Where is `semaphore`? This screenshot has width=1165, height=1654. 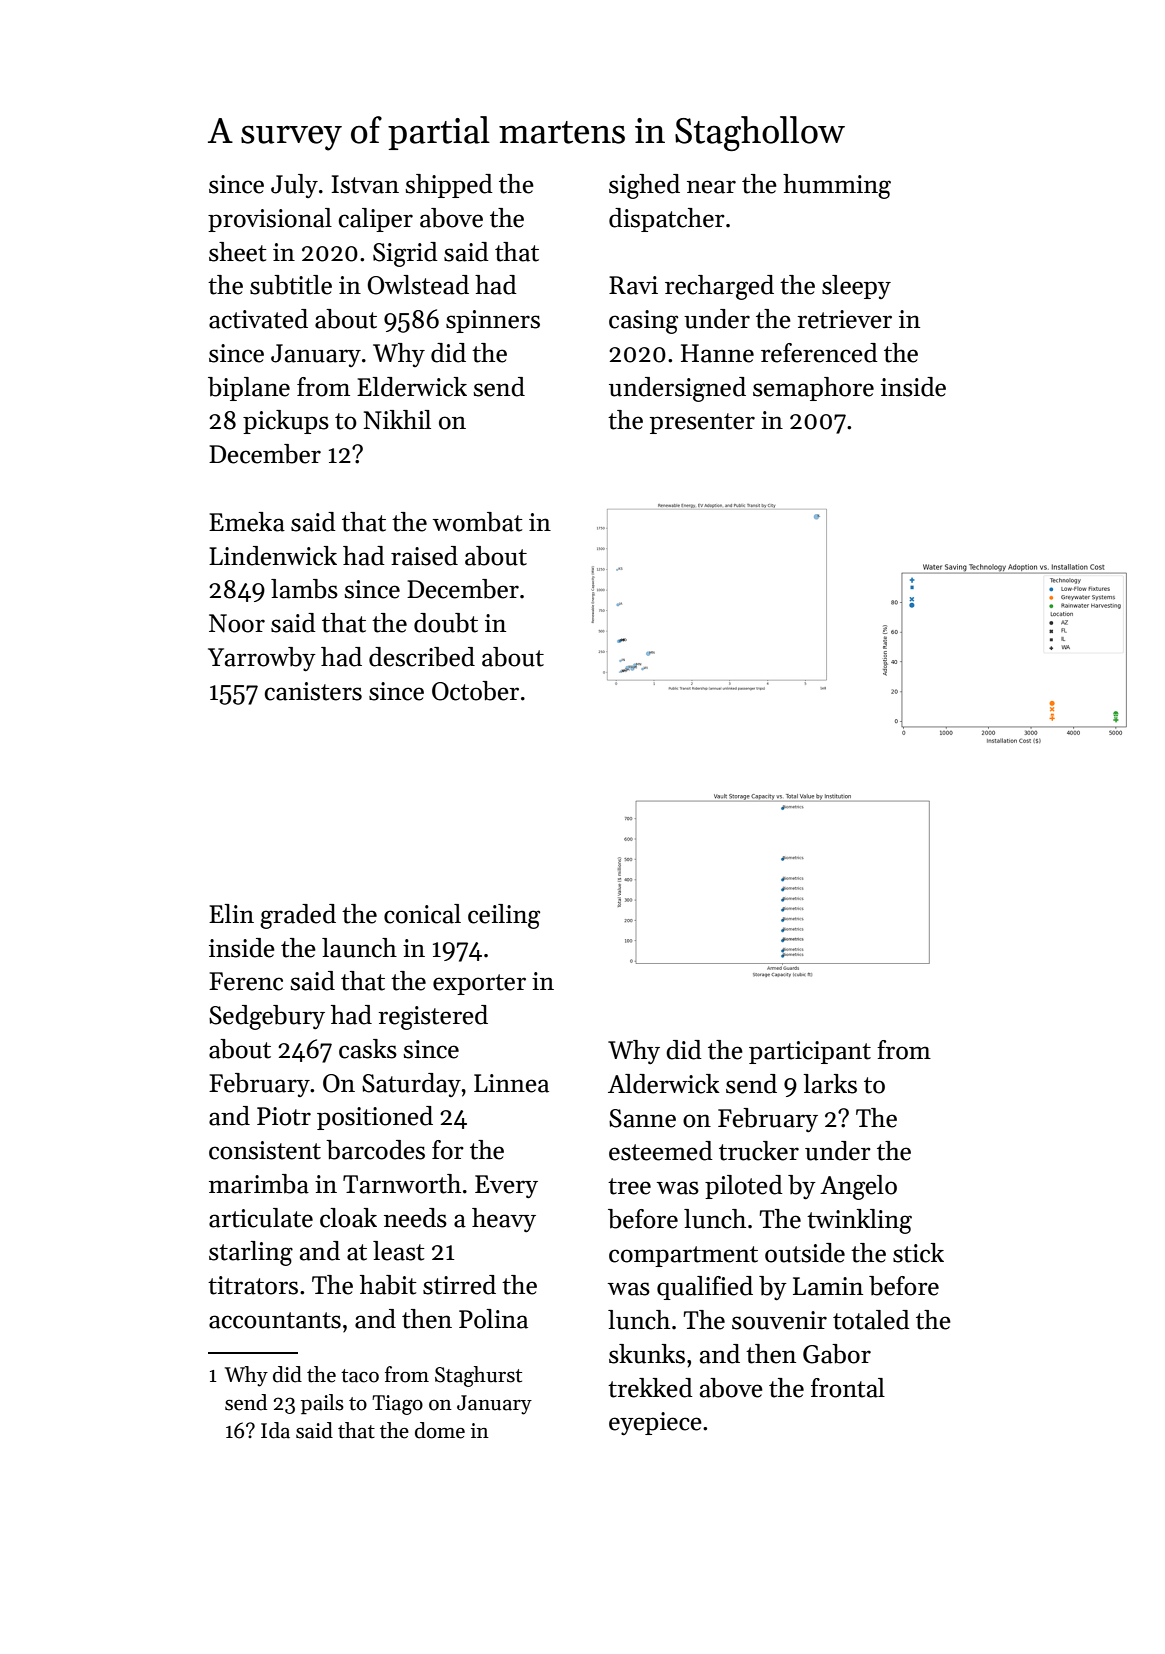 semaphore is located at coordinates (813, 389).
